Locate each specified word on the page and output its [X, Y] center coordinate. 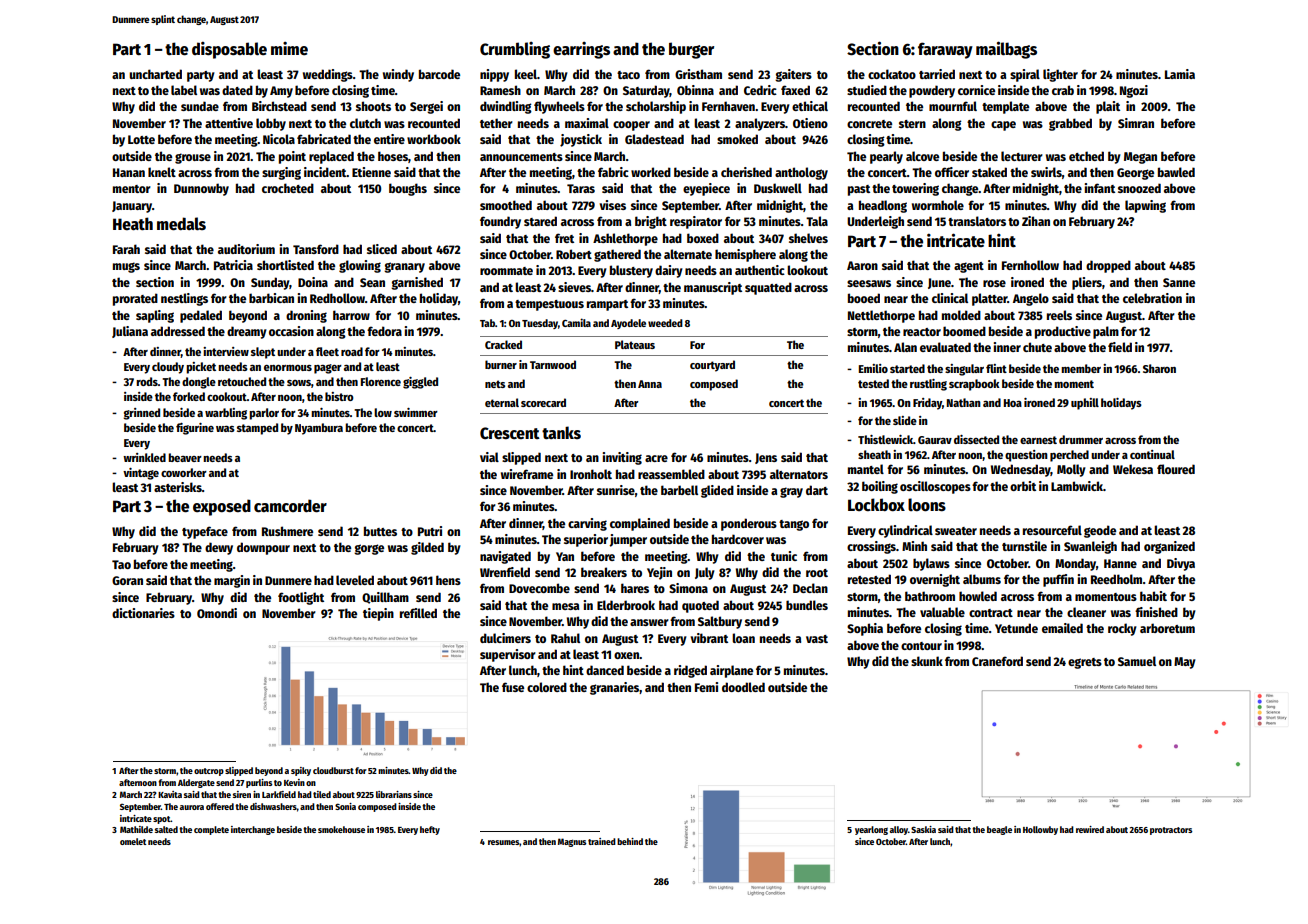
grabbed [1070, 124]
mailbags [1006, 50]
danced [605, 670]
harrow [351, 315]
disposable [229, 50]
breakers [604, 572]
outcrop [209, 772]
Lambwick [1077, 486]
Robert [574, 254]
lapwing [1145, 206]
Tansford [316, 249]
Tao [121, 564]
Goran [127, 580]
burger [691, 50]
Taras [581, 188]
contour [921, 646]
